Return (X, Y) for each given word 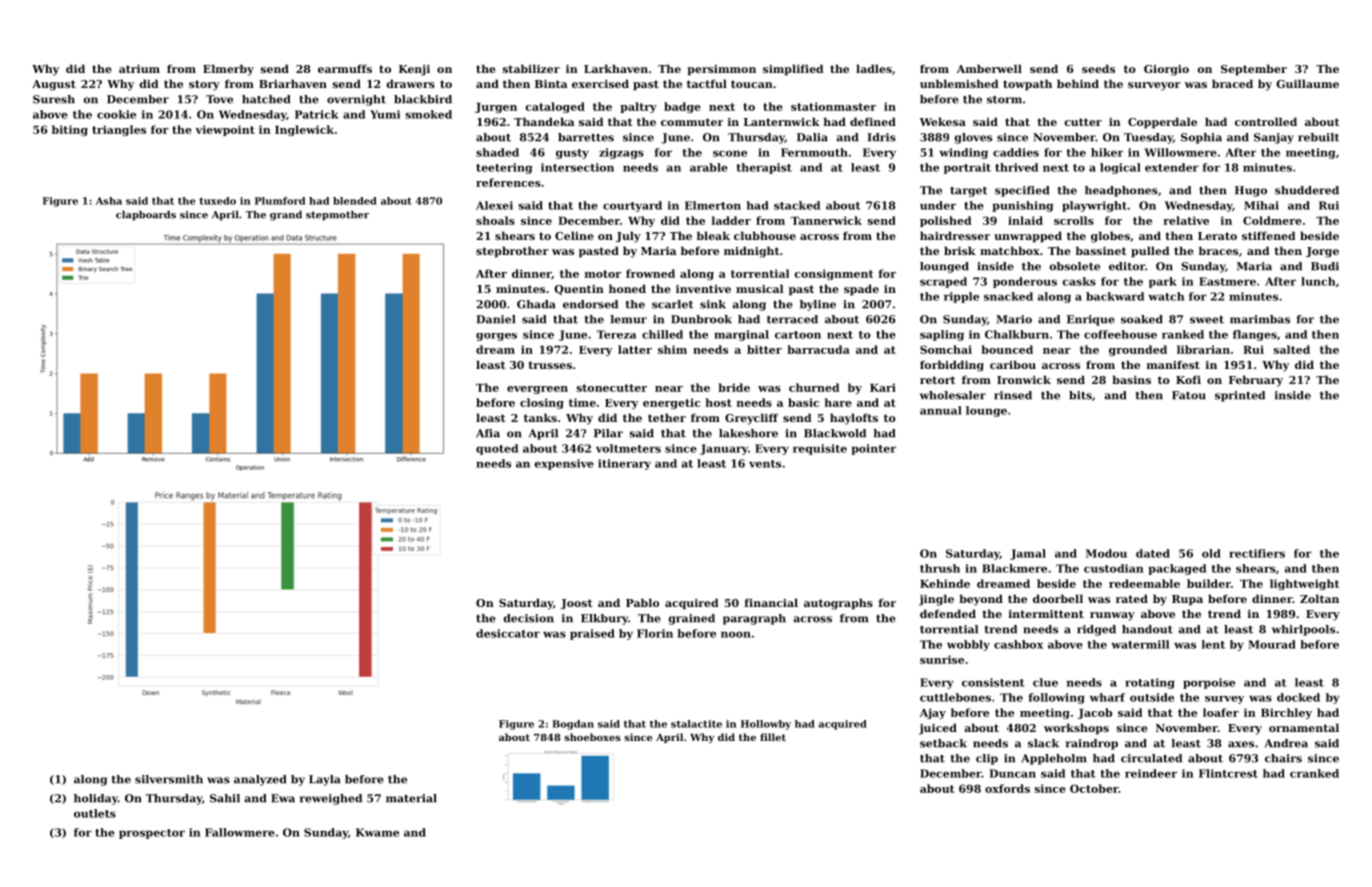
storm (1004, 100)
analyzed (260, 780)
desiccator (508, 633)
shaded (497, 152)
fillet (773, 737)
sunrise (942, 659)
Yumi (385, 114)
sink (713, 304)
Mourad (1272, 644)
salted (1292, 349)
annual (941, 410)
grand (286, 216)
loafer (1221, 712)
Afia (488, 433)
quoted (497, 449)
